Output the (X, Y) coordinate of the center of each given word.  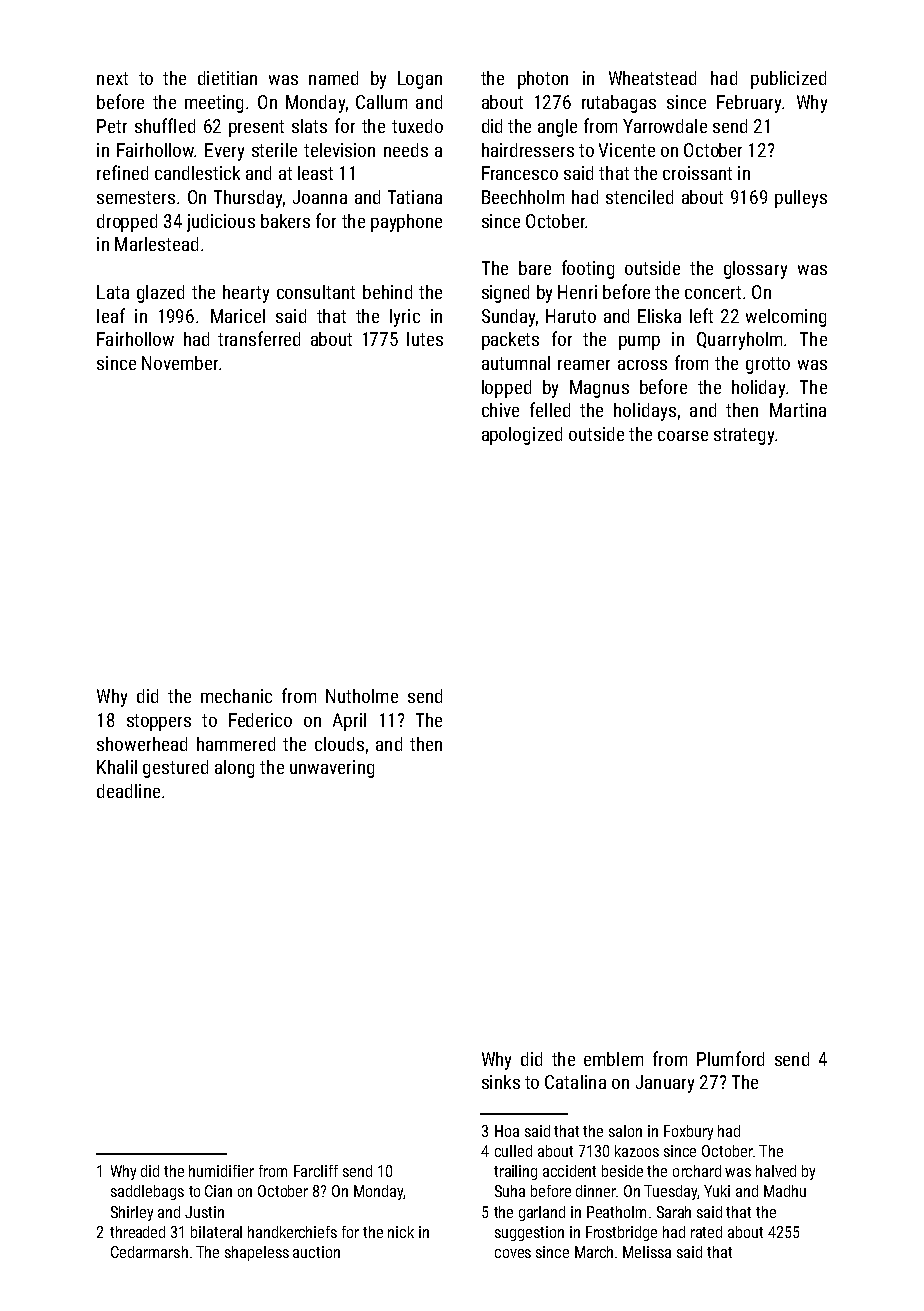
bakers (285, 221)
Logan (420, 80)
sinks (501, 1082)
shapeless (257, 1253)
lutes (425, 339)
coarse (683, 436)
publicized (788, 80)
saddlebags (147, 1192)
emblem (613, 1059)
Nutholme (362, 696)
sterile (274, 150)
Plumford (730, 1058)
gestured (175, 769)
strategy (744, 436)
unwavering (332, 769)
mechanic (236, 696)
